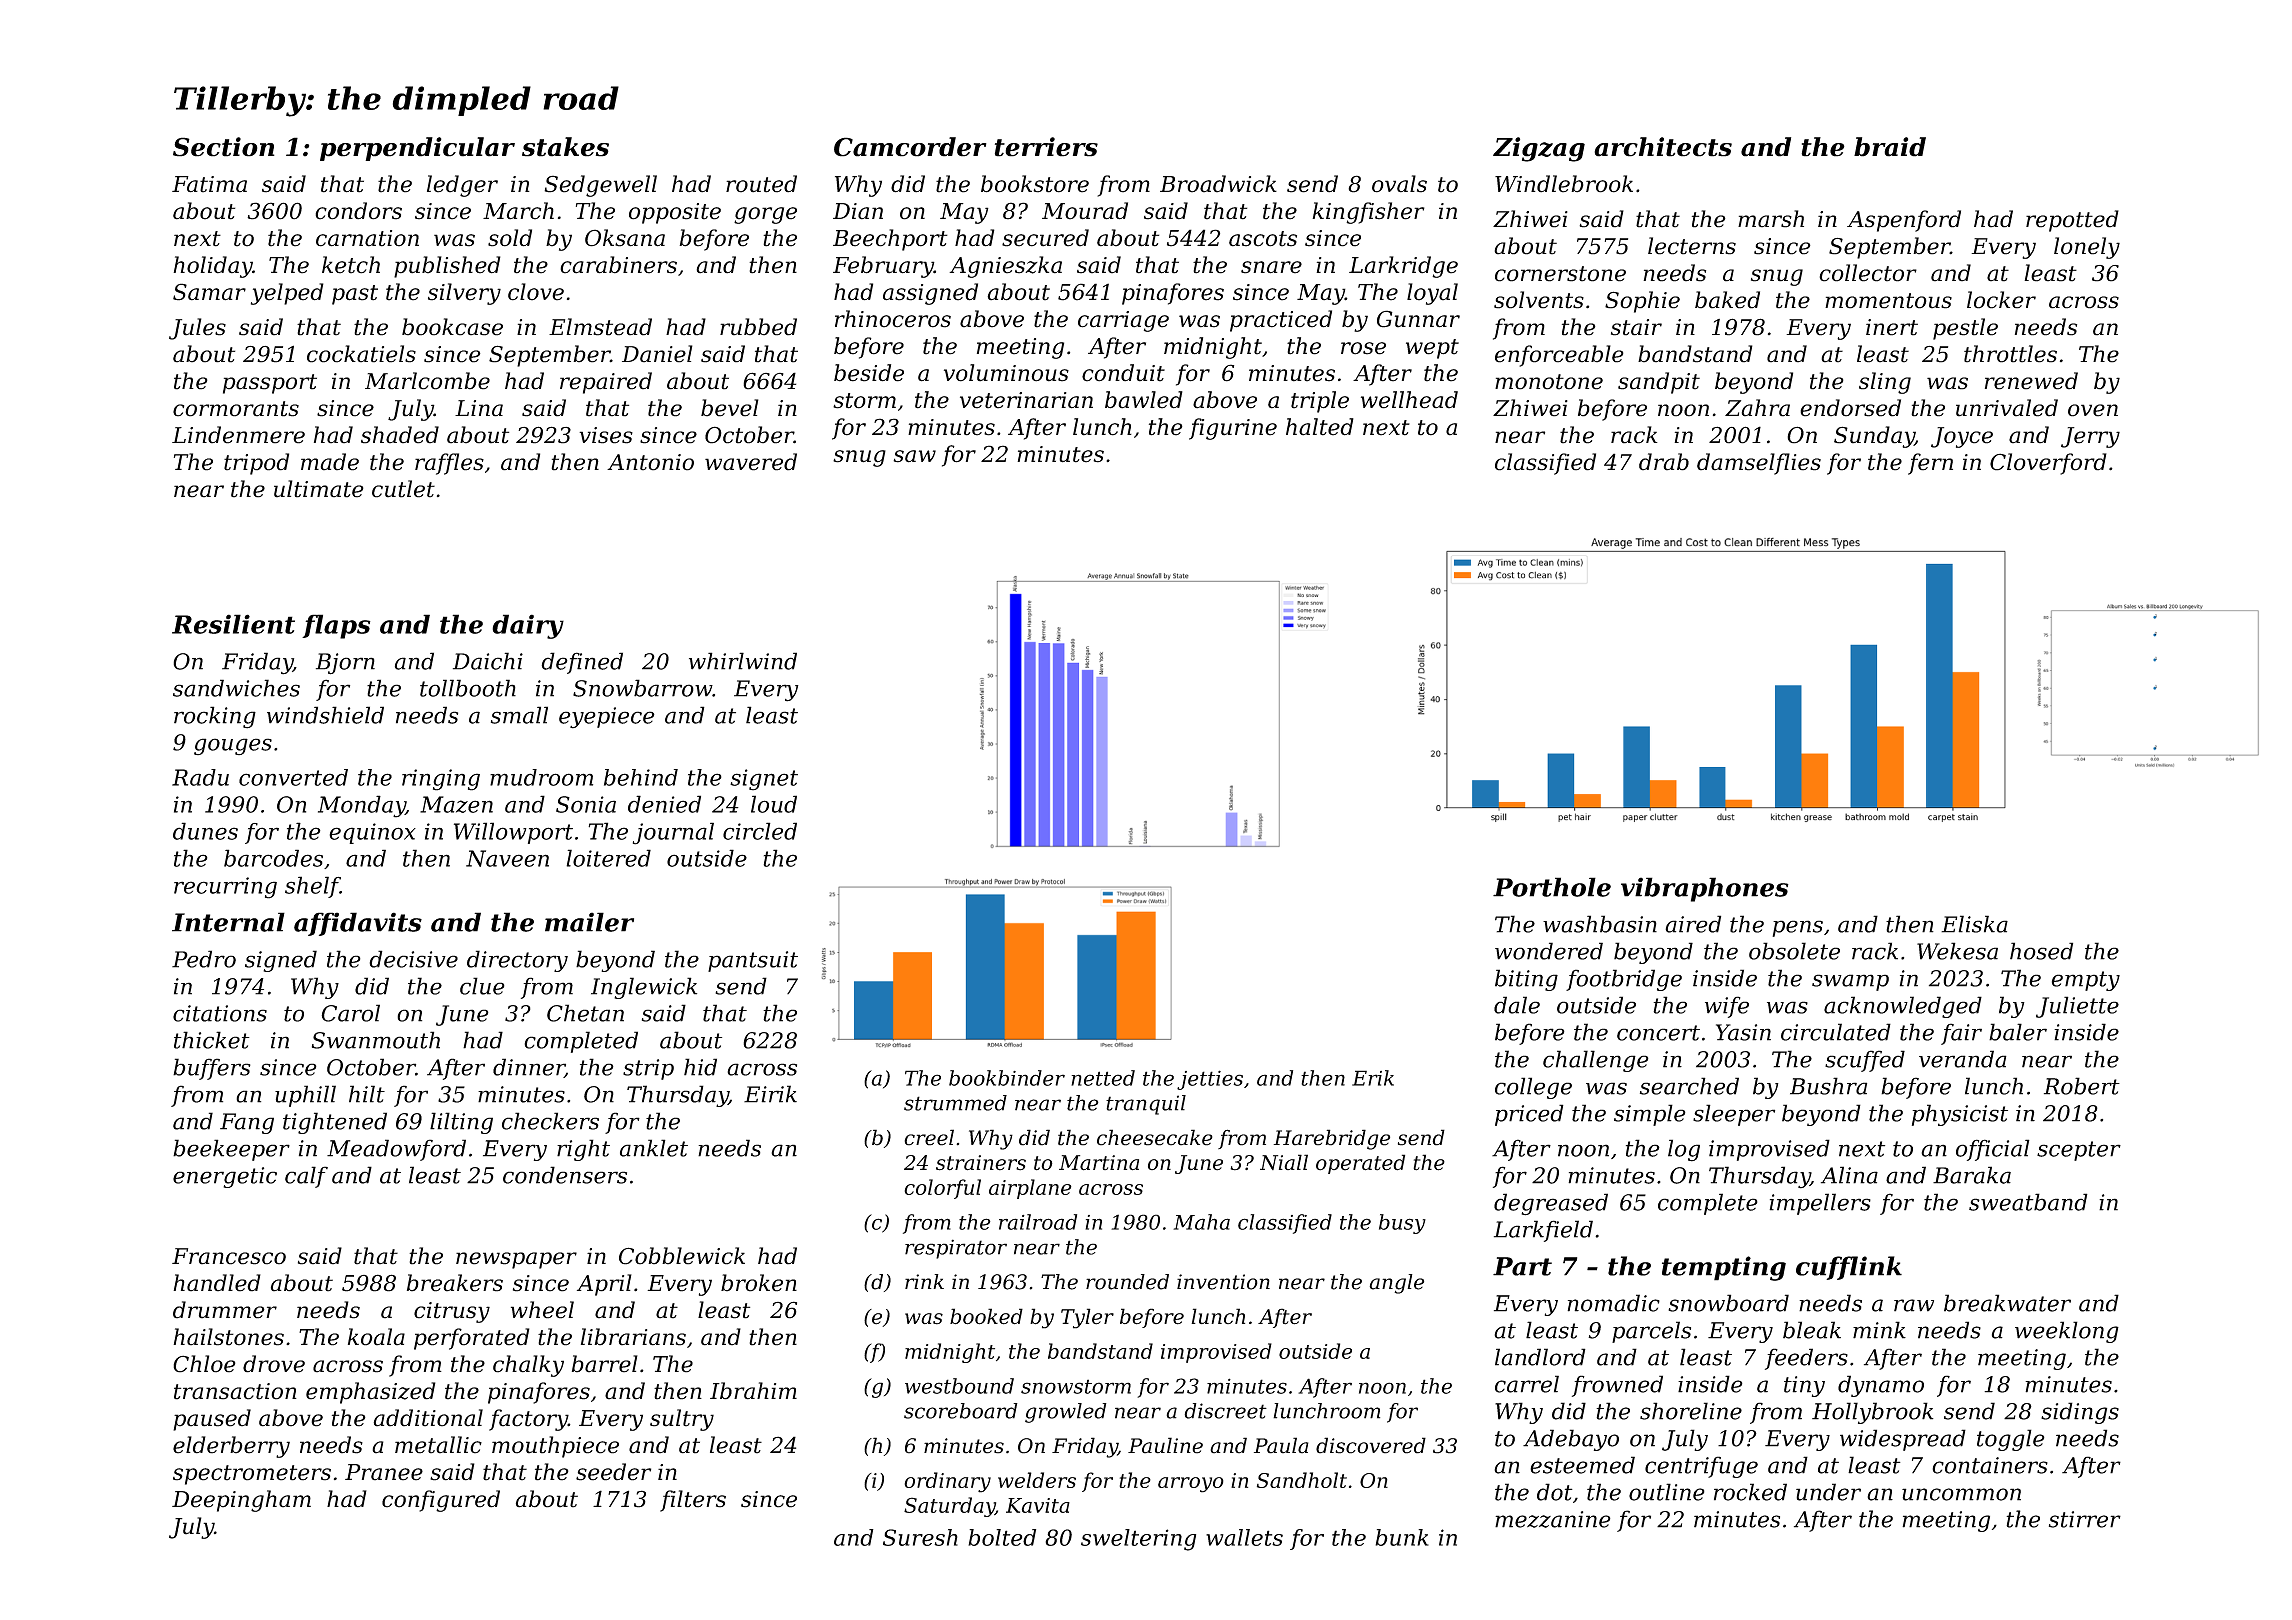 The image size is (2292, 1620). Describe the element at coordinates (1046, 147) in the screenshot. I see `terriers` at that location.
